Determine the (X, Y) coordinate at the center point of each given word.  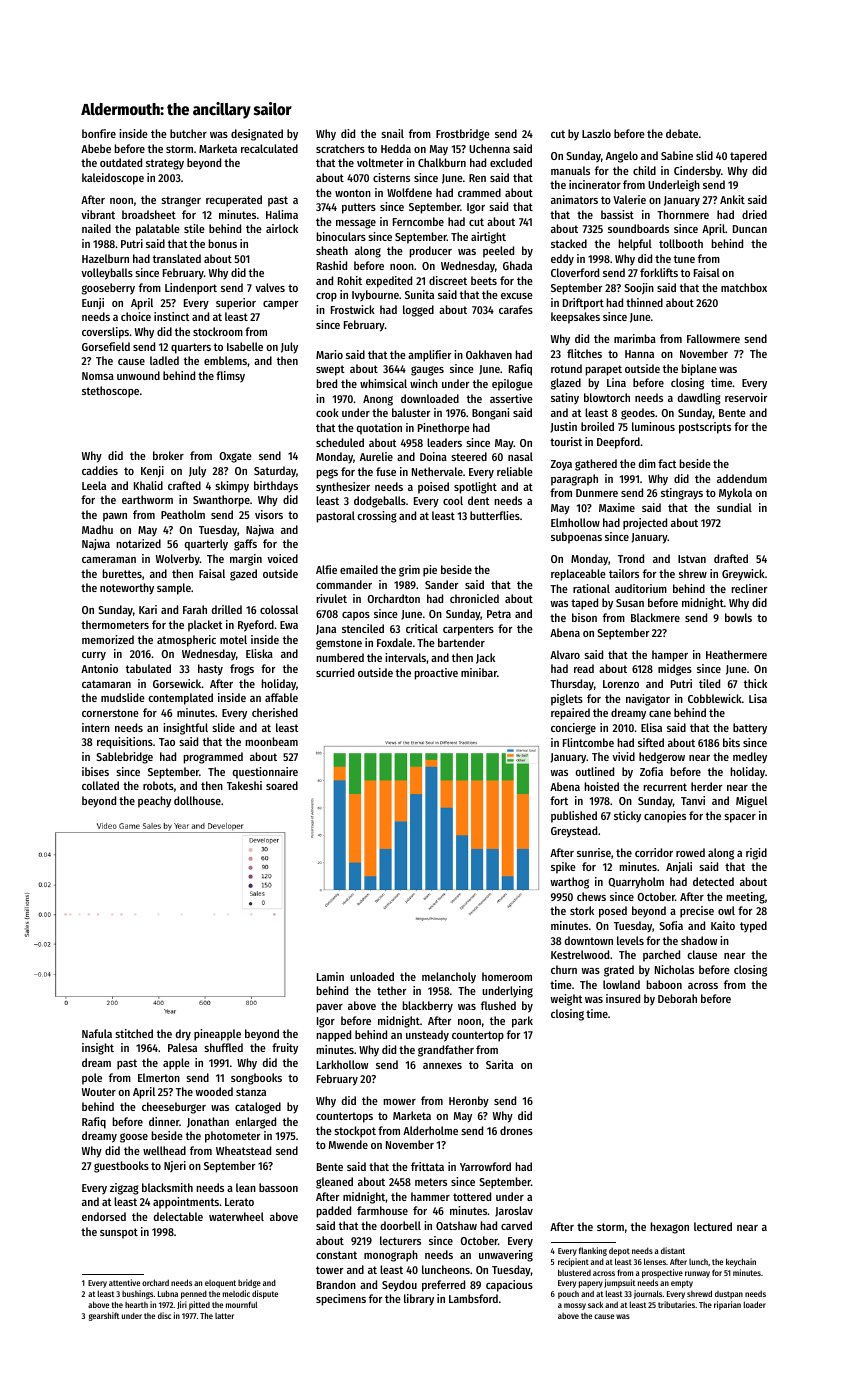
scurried (335, 672)
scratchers (340, 148)
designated (257, 135)
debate (682, 133)
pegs (327, 474)
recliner (749, 588)
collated (100, 785)
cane (660, 714)
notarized (138, 543)
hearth (136, 1305)
